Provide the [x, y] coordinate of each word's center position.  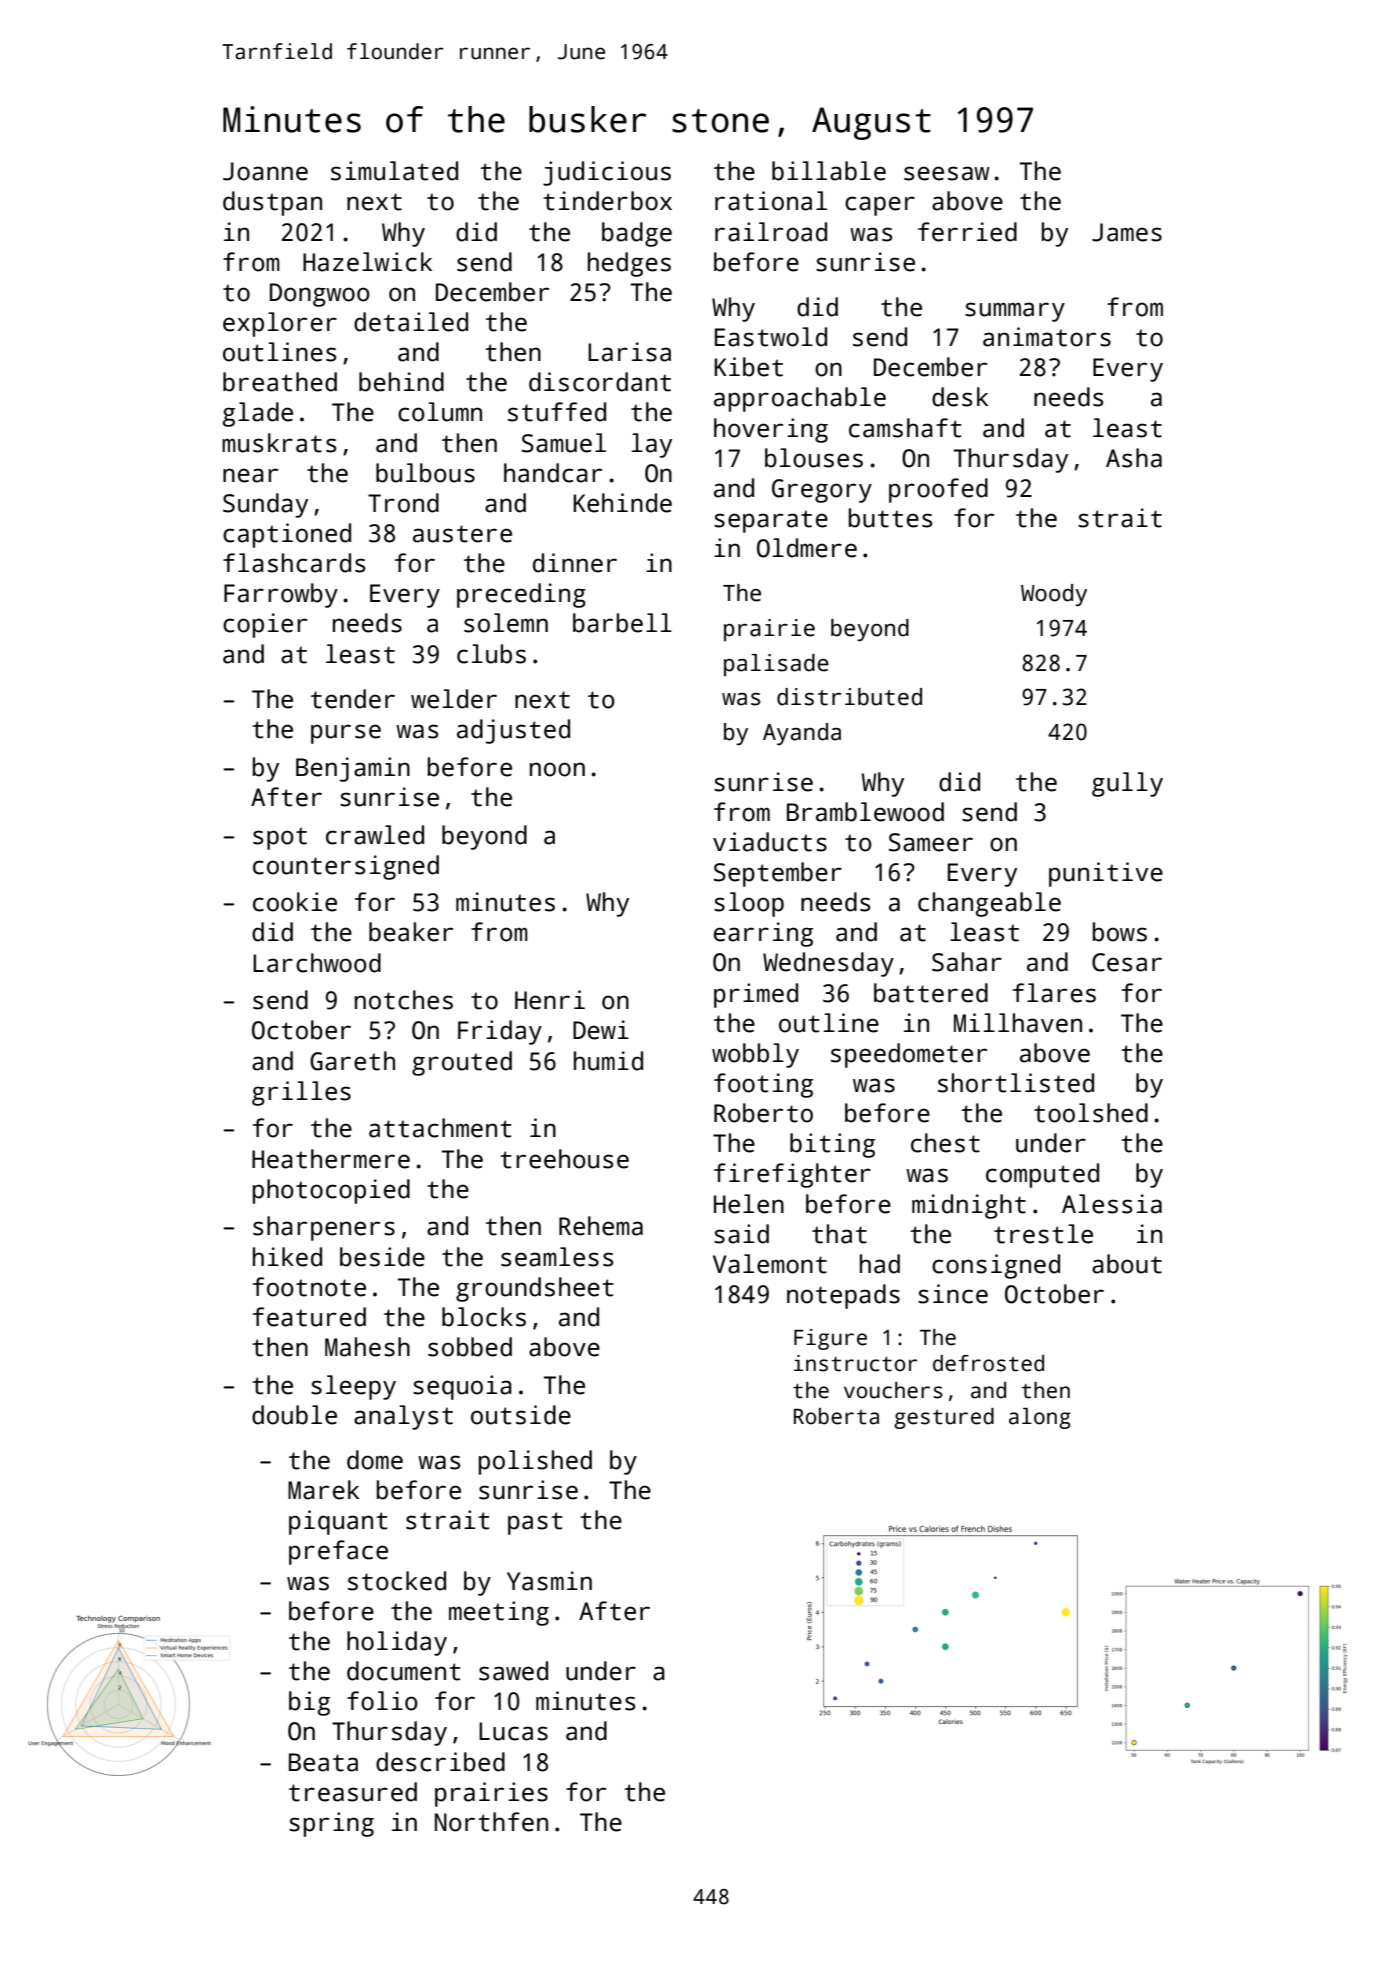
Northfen [491, 1822]
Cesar [1127, 962]
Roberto [763, 1113]
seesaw [947, 173]
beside [382, 1257]
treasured [353, 1792]
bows [1120, 932]
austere [462, 534]
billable [829, 171]
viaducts [770, 842]
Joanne [265, 171]
